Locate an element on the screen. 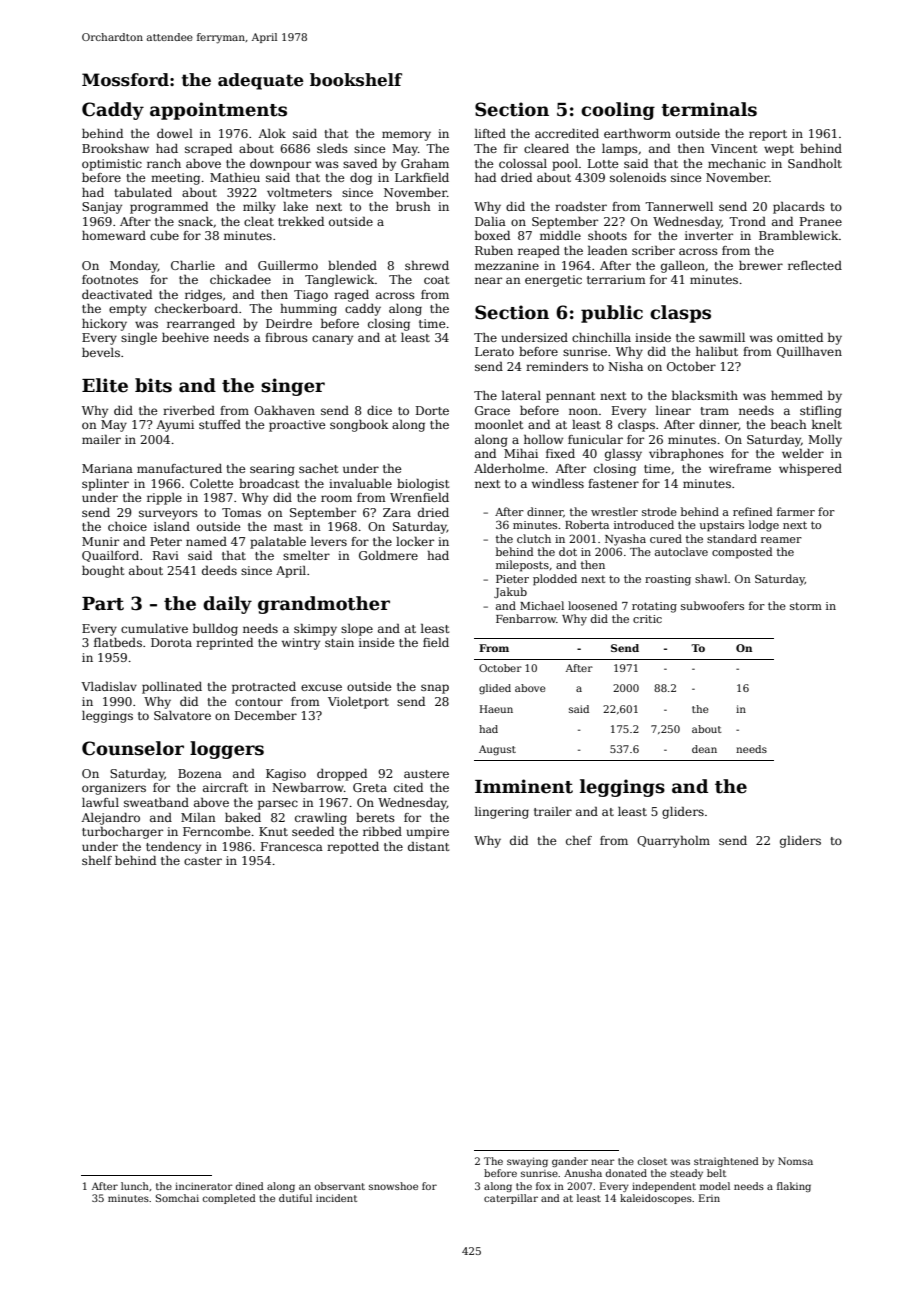 This screenshot has height=1308, width=924. bits is located at coordinates (153, 385).
